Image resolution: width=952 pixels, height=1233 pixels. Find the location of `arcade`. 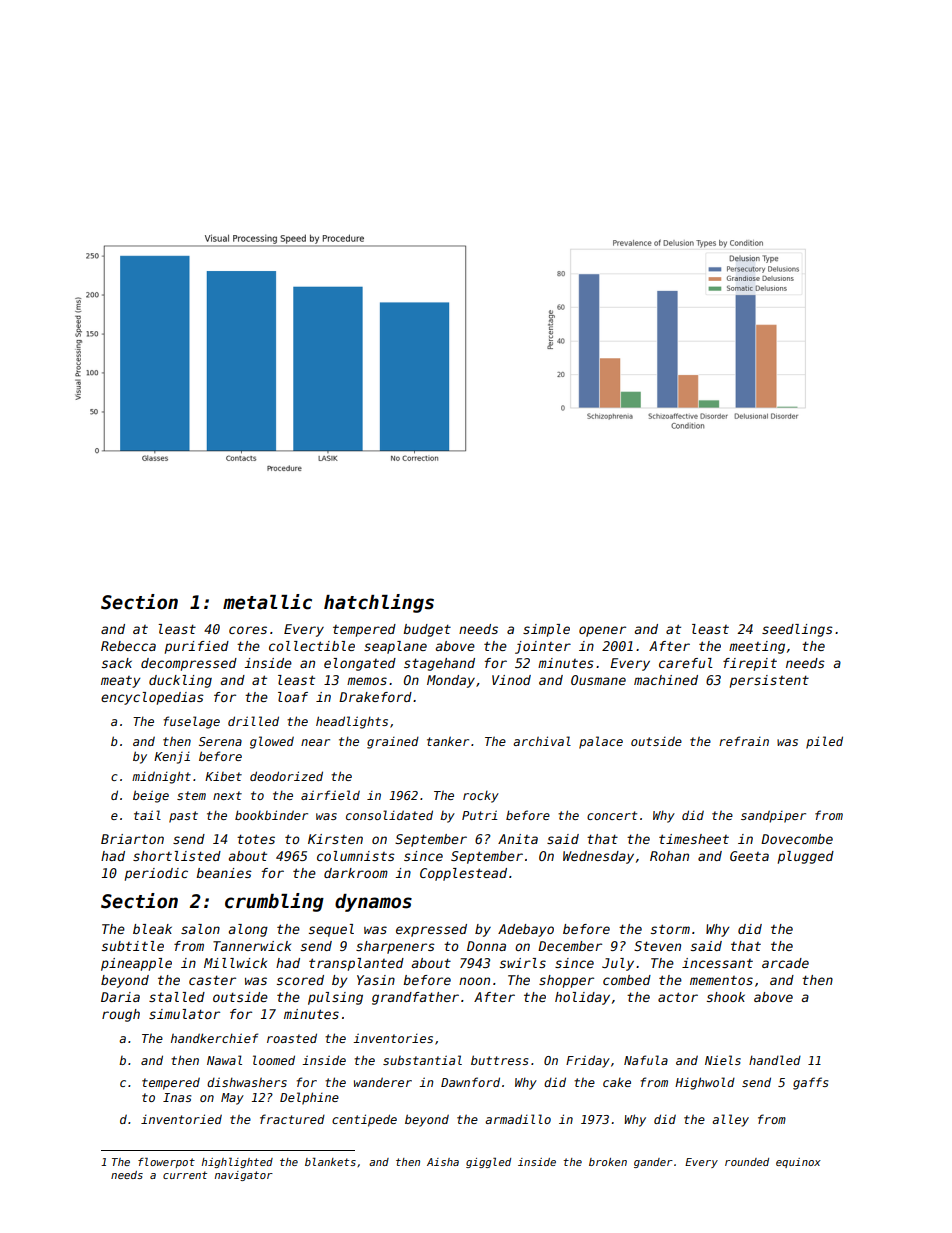

arcade is located at coordinates (785, 963).
